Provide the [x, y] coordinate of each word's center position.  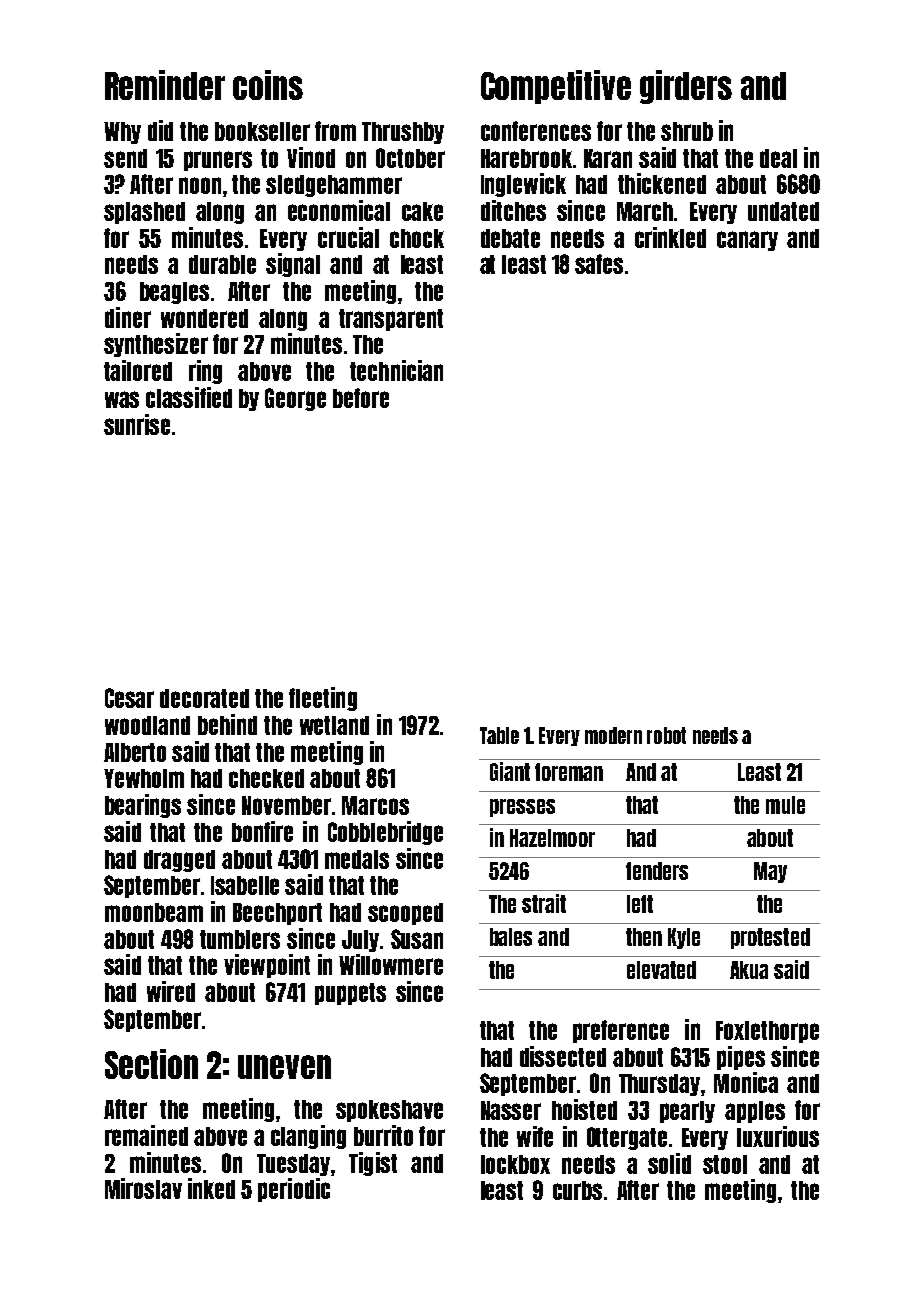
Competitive [556, 87]
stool [725, 1164]
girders [686, 87]
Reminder [165, 85]
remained [146, 1135]
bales [511, 937]
